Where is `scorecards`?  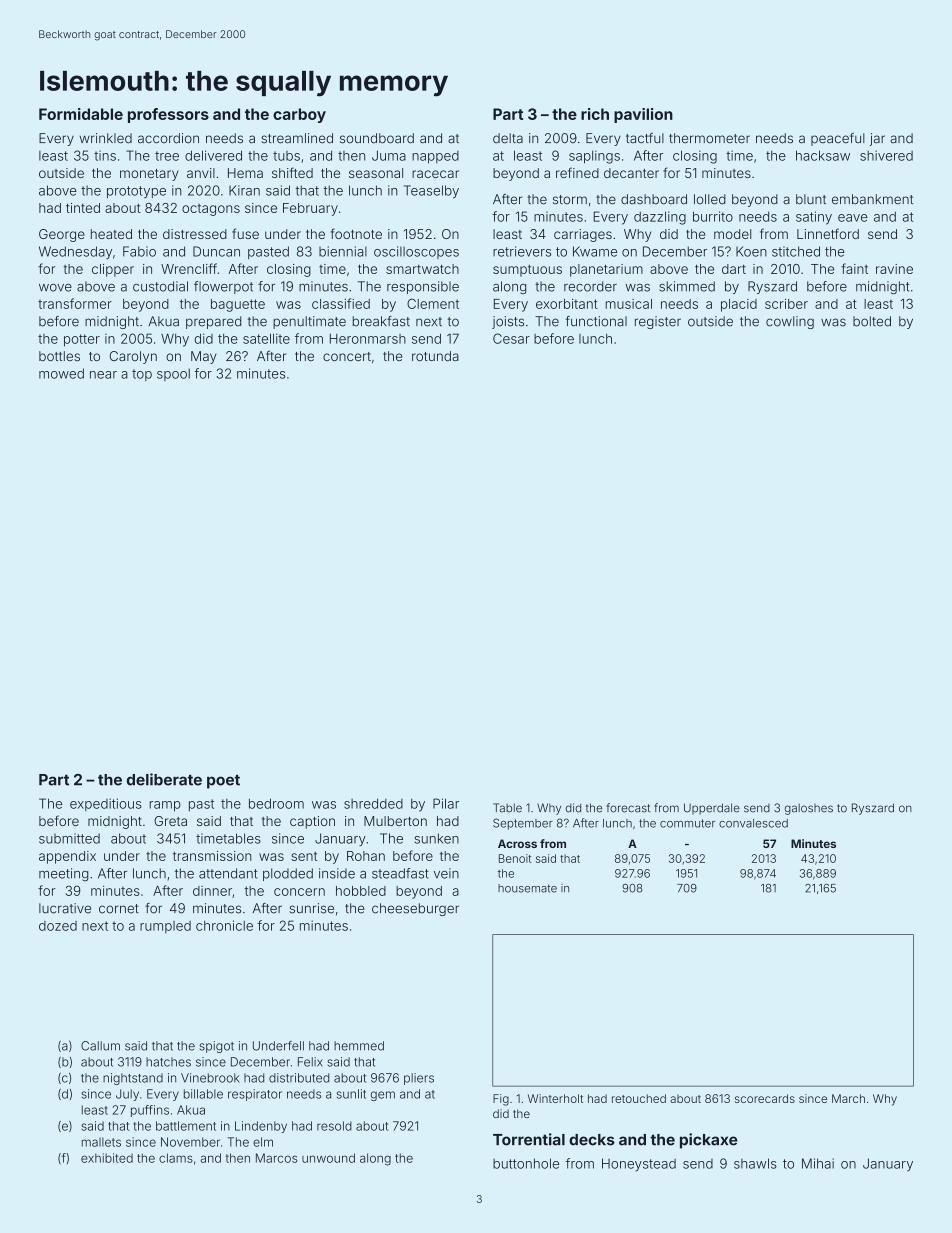 scorecards is located at coordinates (765, 1098).
